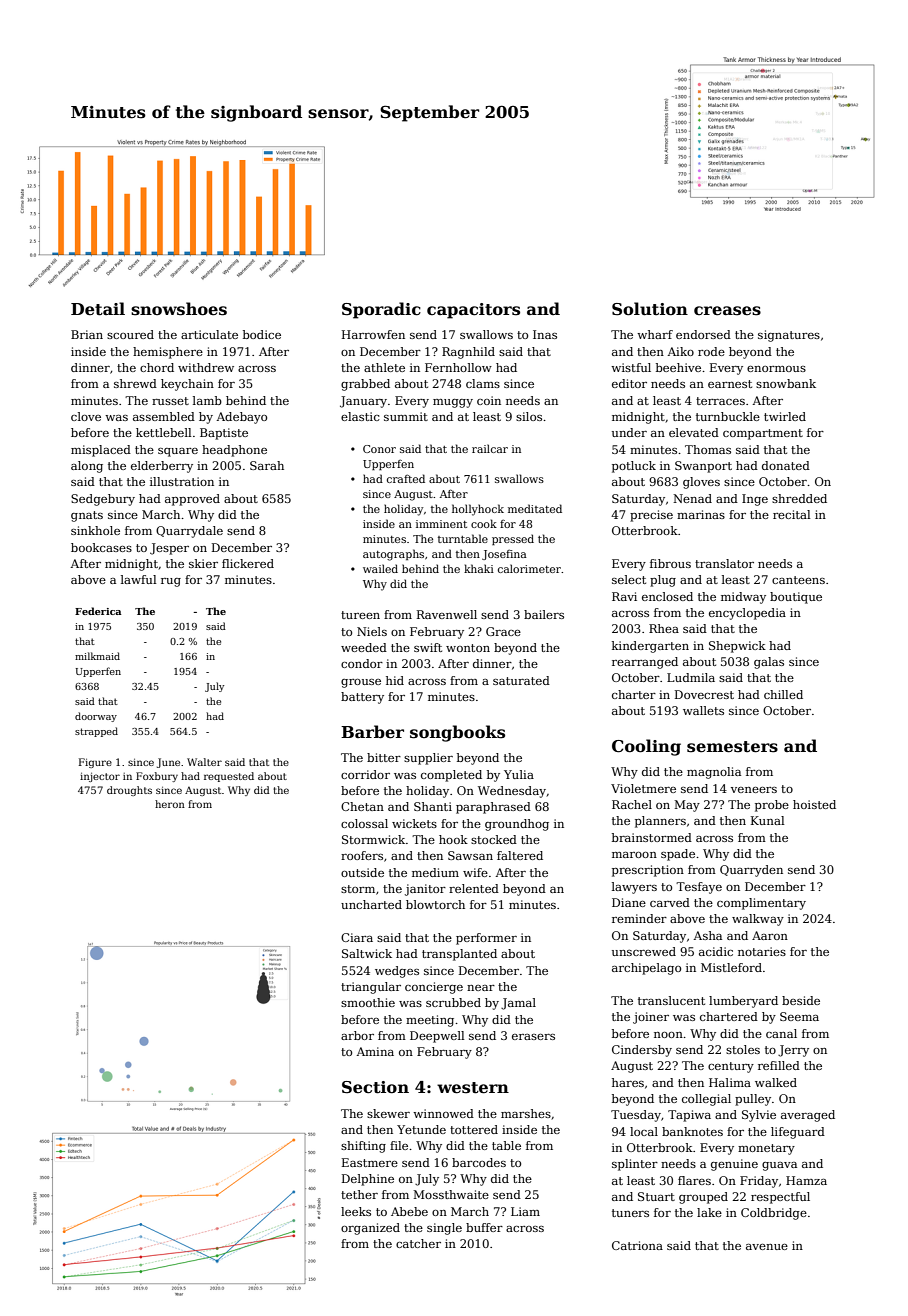  What do you see at coordinates (418, 1243) in the document?
I see `catcher` at bounding box center [418, 1243].
